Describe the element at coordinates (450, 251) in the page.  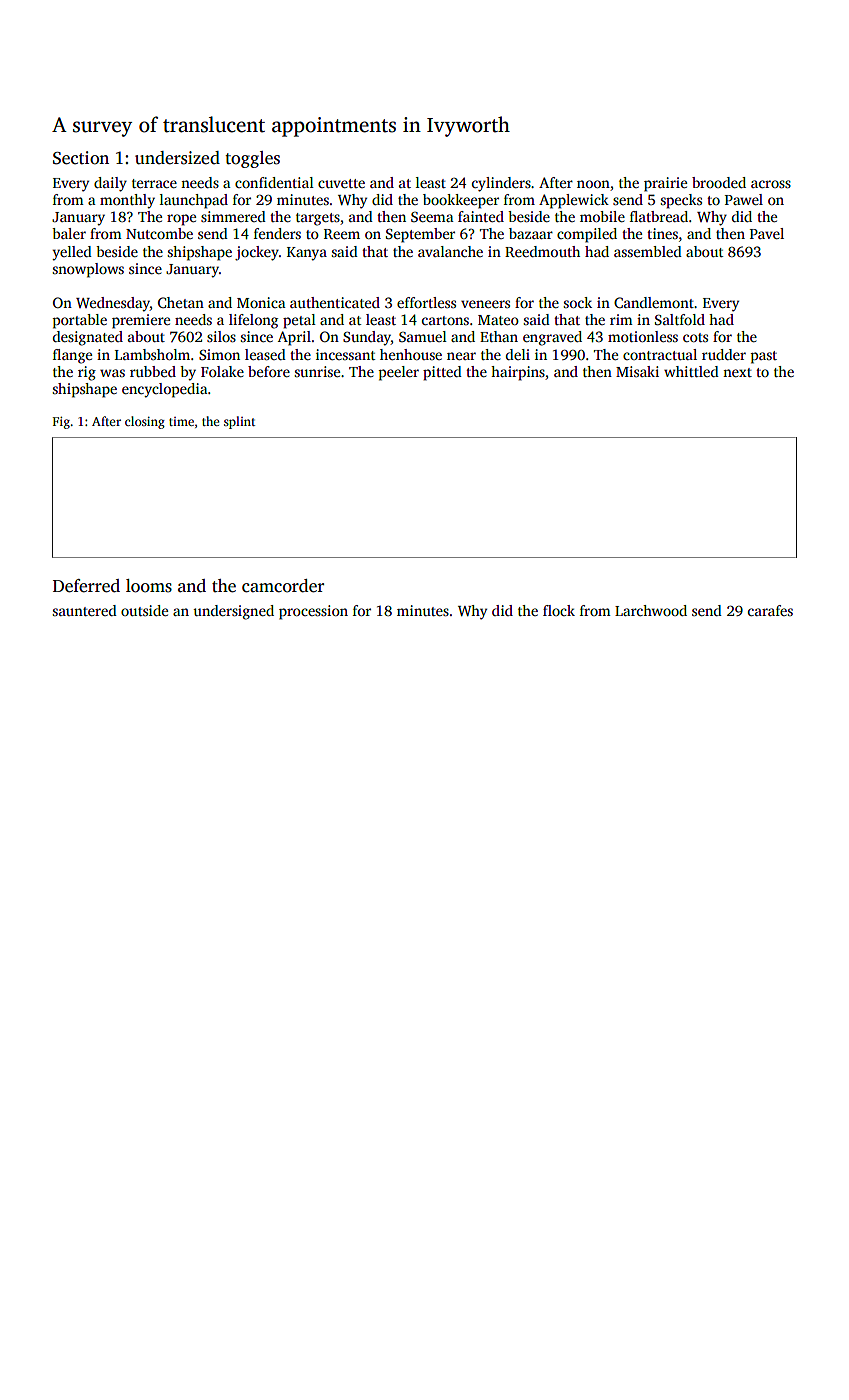
I see `avalanche` at that location.
